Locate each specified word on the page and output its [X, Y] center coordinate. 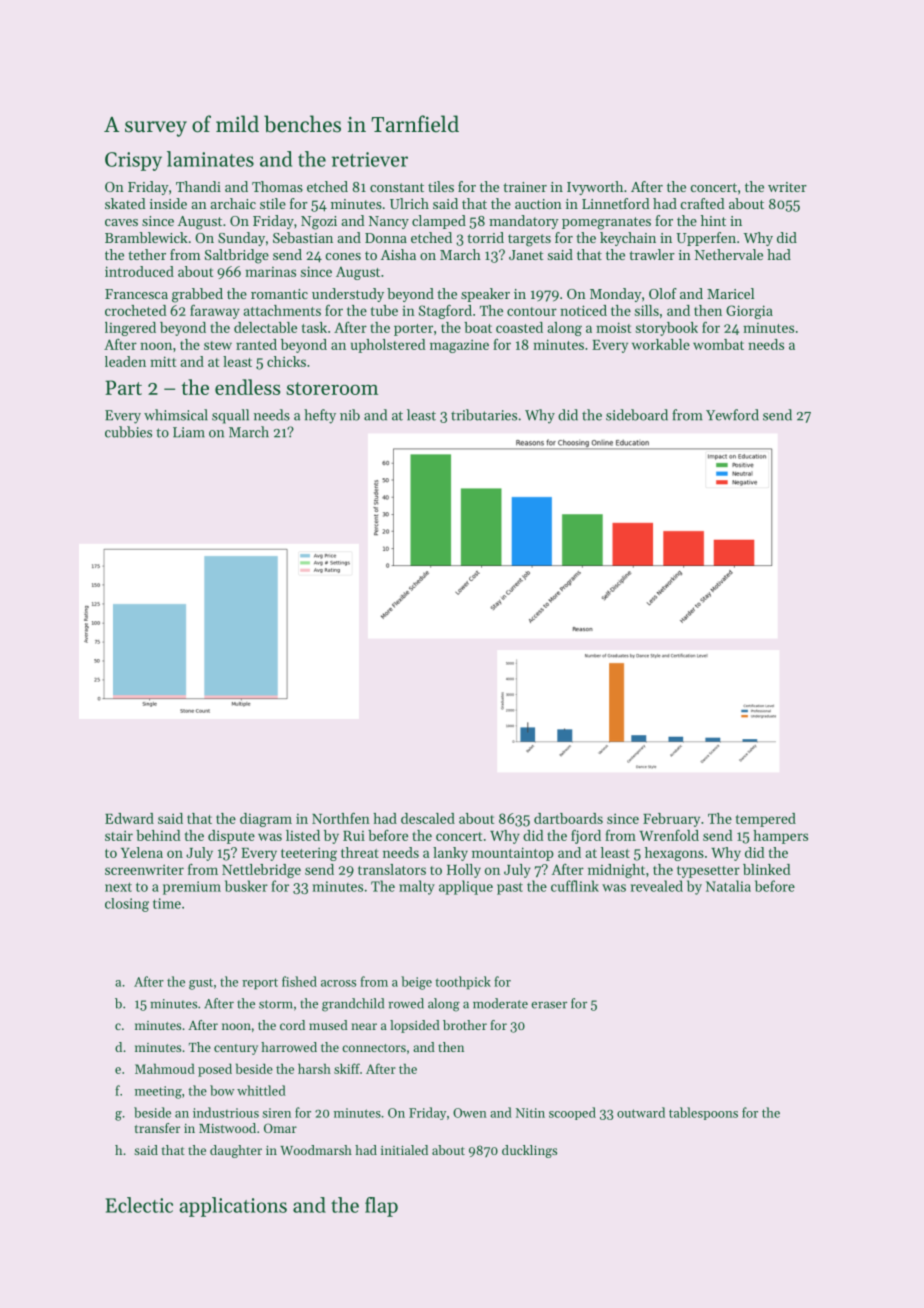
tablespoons [703, 1113]
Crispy [133, 161]
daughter [236, 1151]
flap [381, 1207]
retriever [370, 159]
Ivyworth [595, 188]
